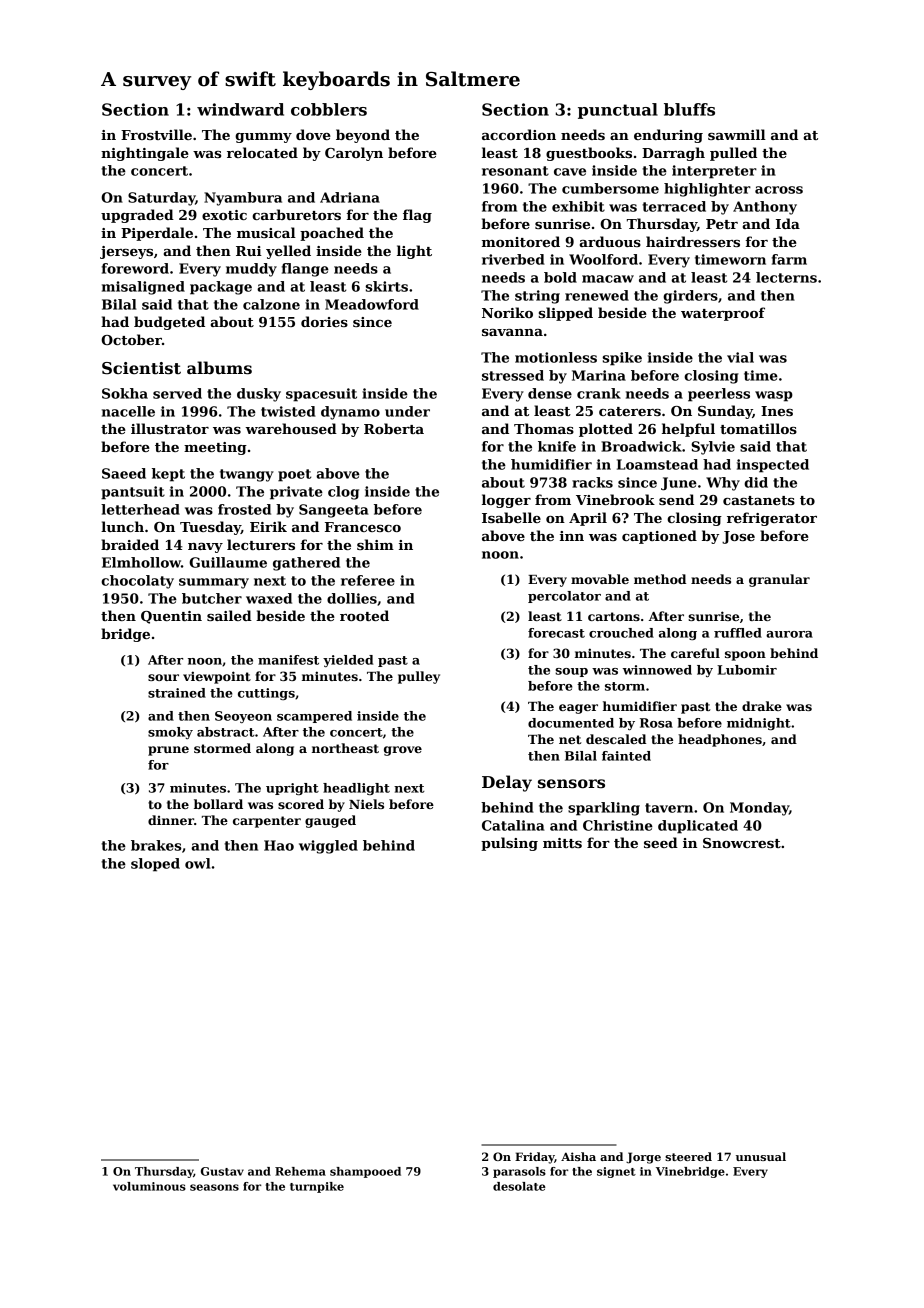 The image size is (924, 1308). Describe the element at coordinates (786, 277) in the page. I see `lecterns` at that location.
